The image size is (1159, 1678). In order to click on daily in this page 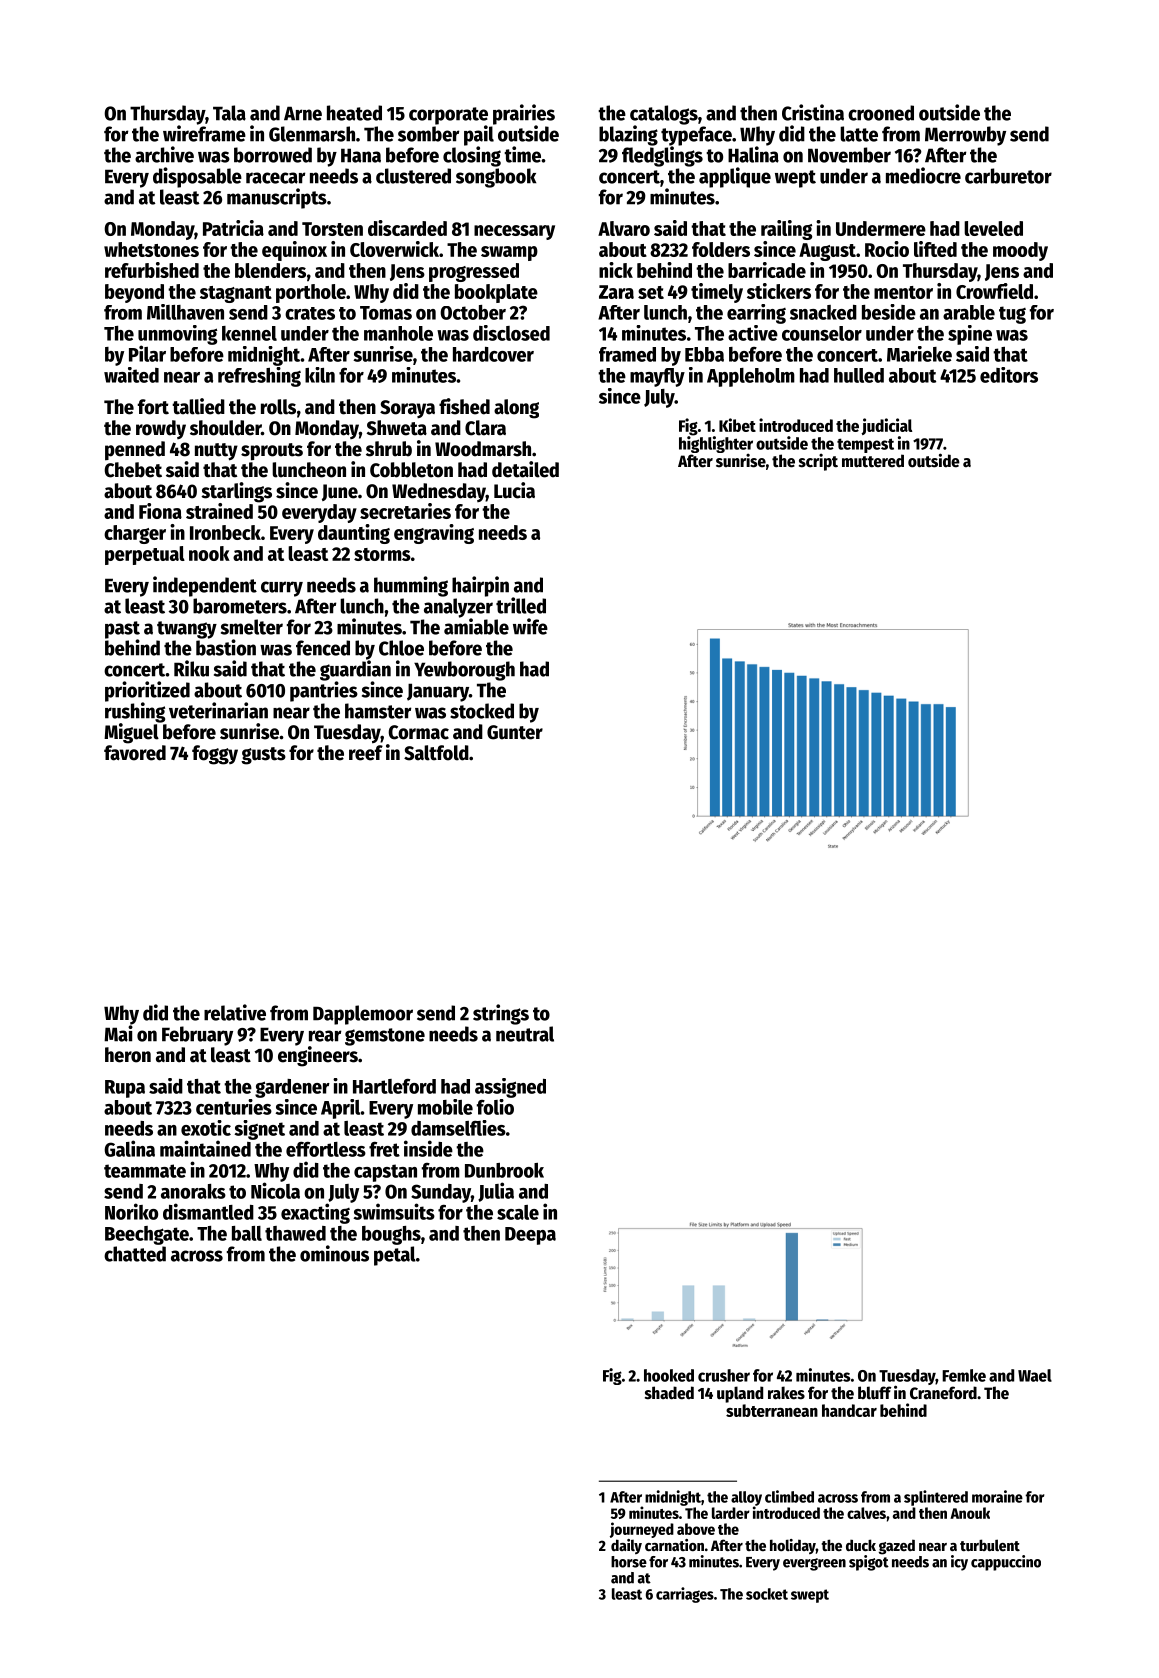, I will do `click(626, 1546)`.
